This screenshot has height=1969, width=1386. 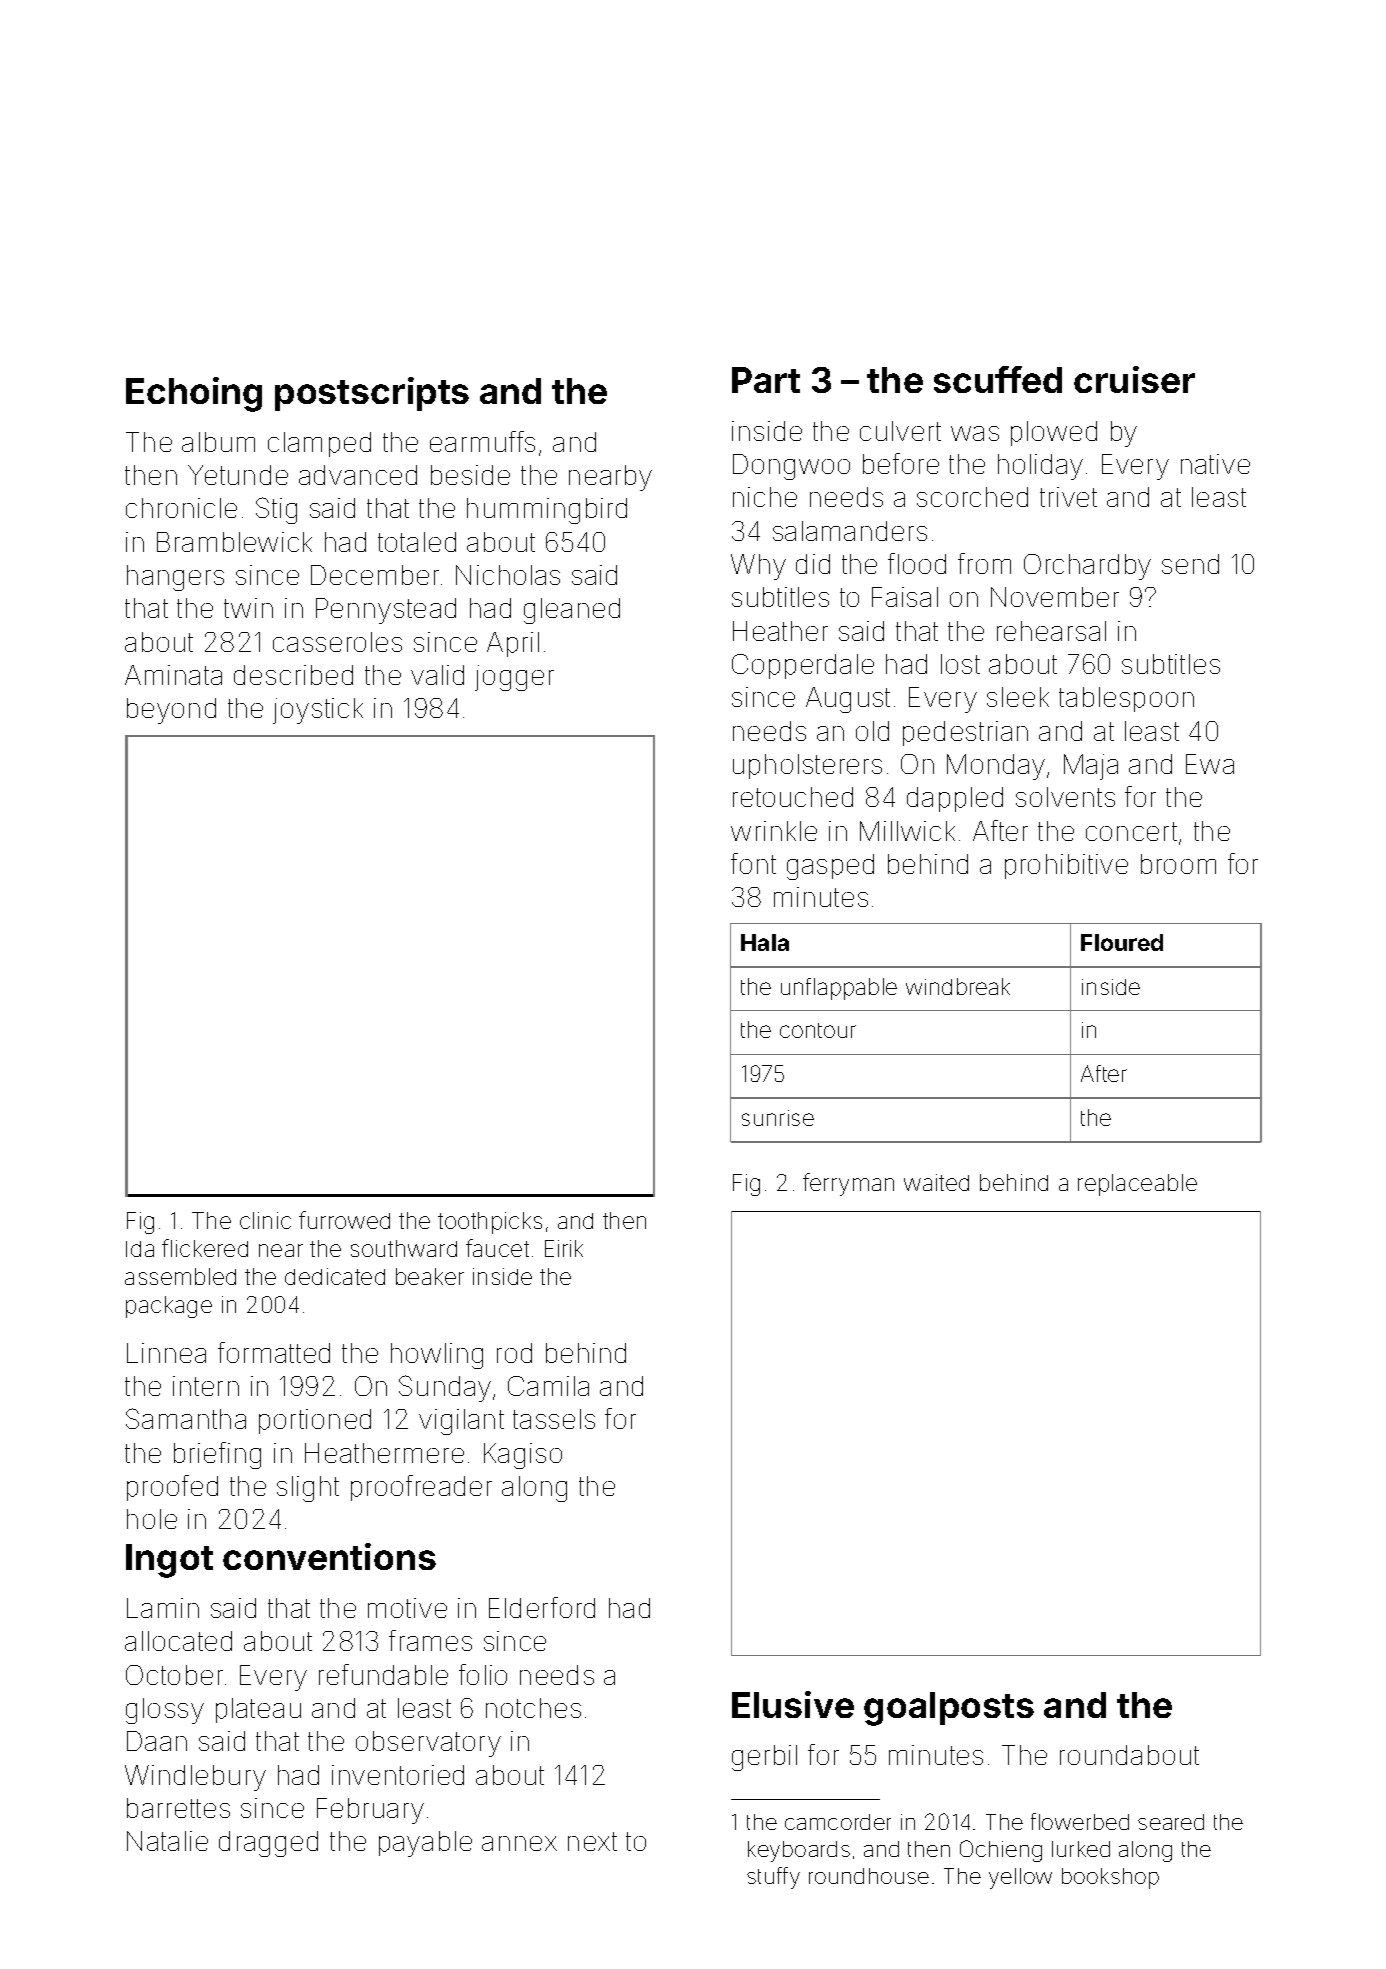 I want to click on Part, so click(x=766, y=380).
